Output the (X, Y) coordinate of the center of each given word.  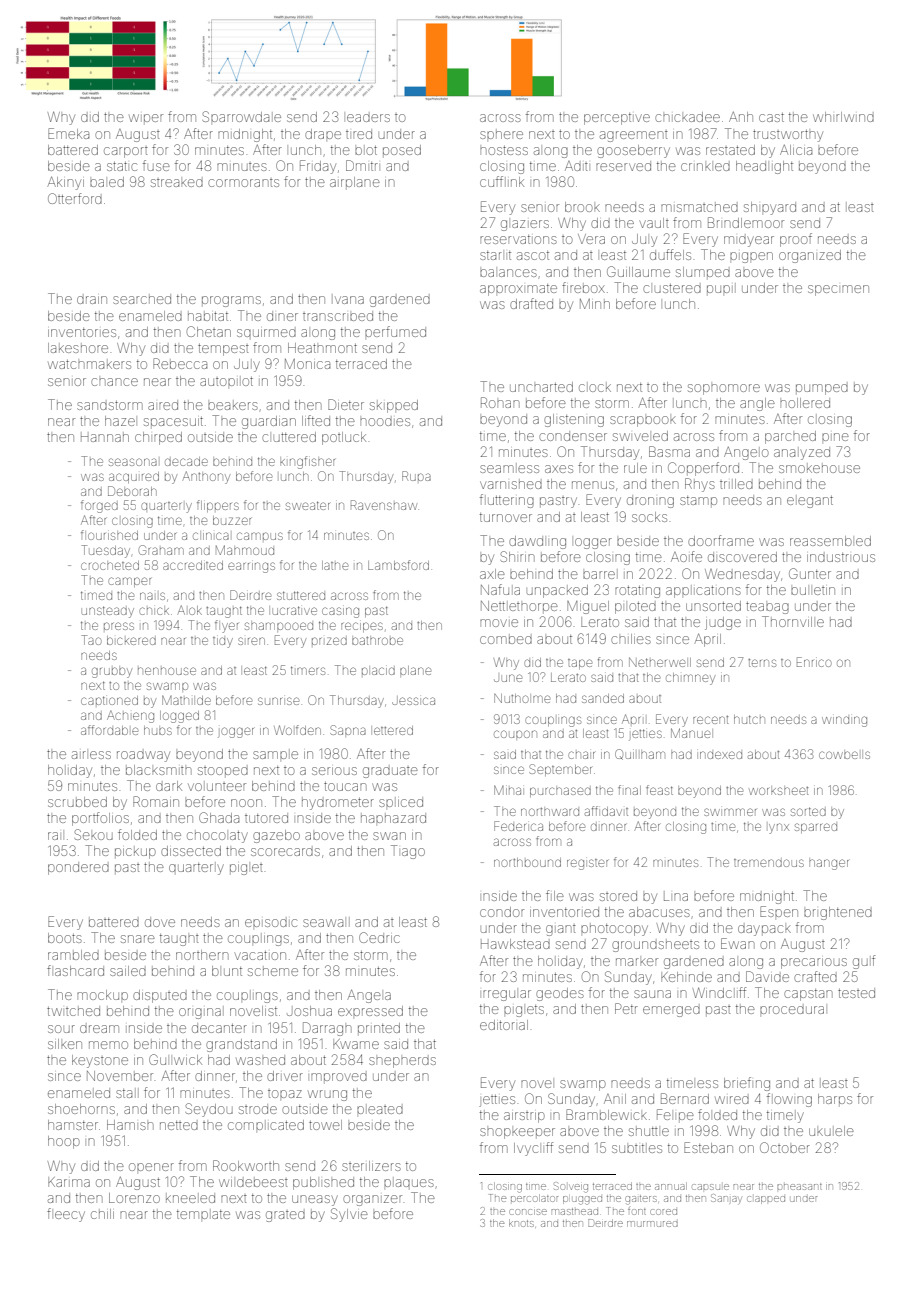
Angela (369, 996)
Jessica (413, 700)
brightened (838, 913)
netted (179, 1125)
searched (142, 299)
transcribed (338, 316)
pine (835, 437)
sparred (816, 828)
